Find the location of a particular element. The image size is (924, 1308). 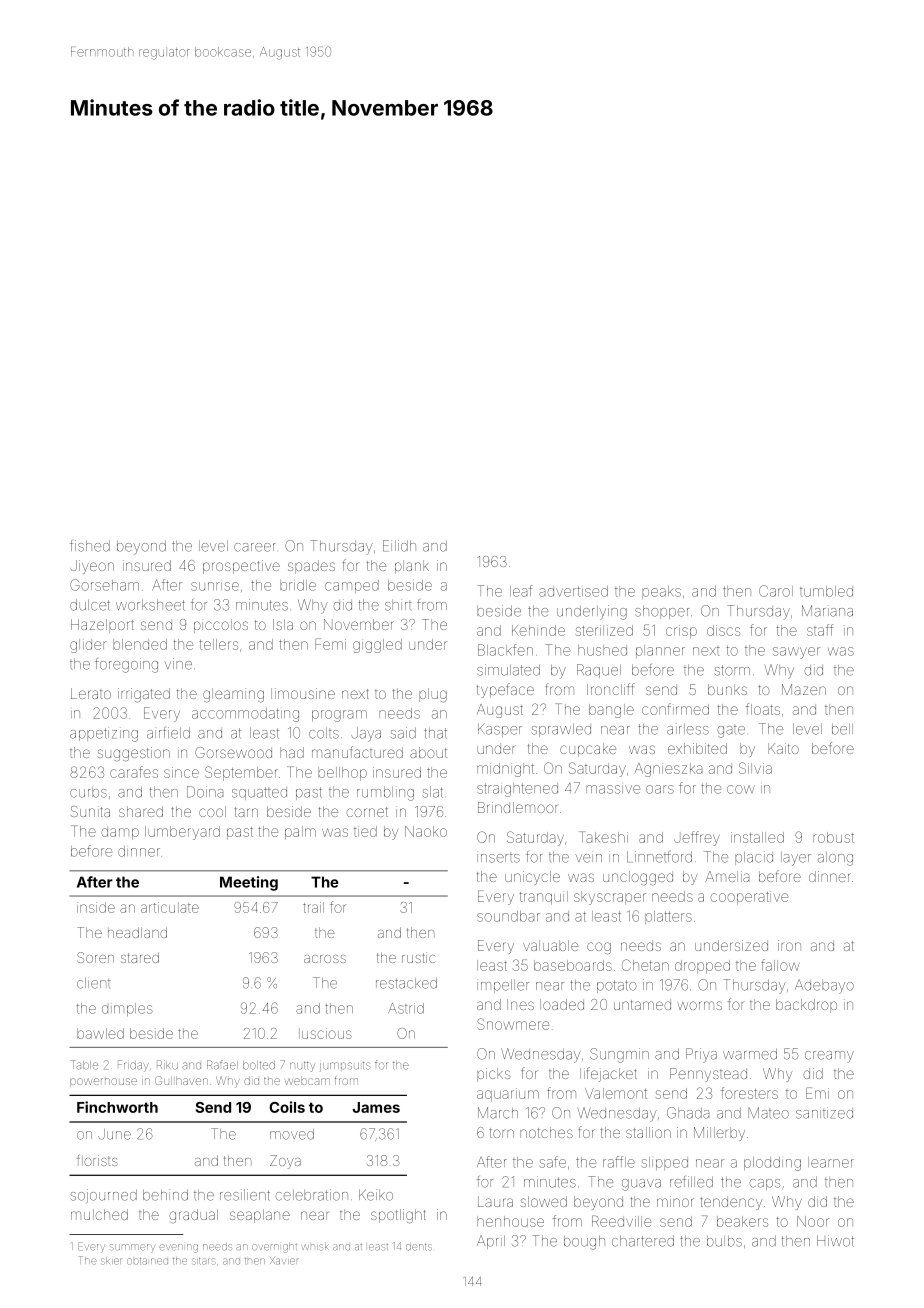

tied is located at coordinates (365, 831).
